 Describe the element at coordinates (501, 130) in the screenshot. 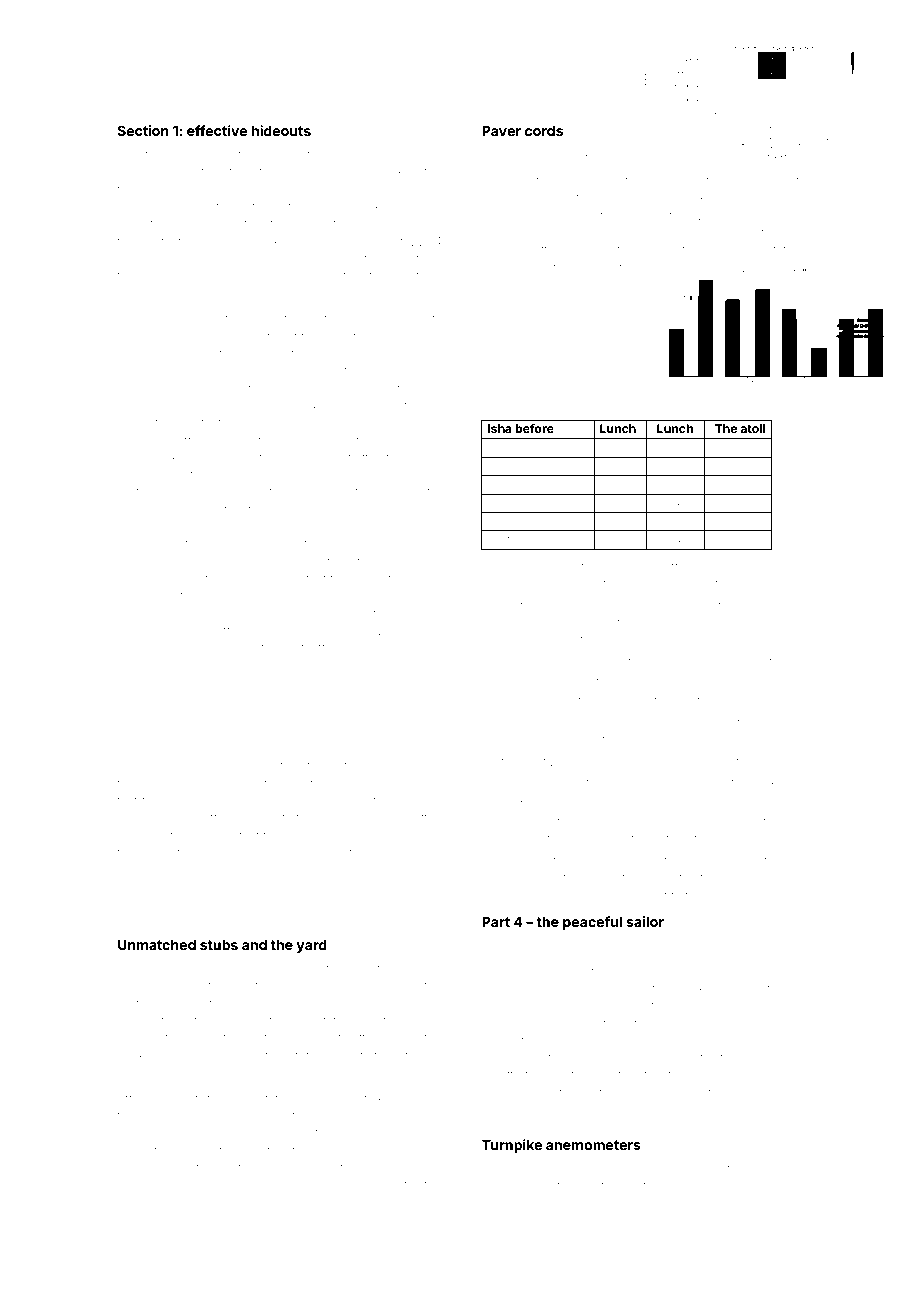

I see `Paver` at that location.
